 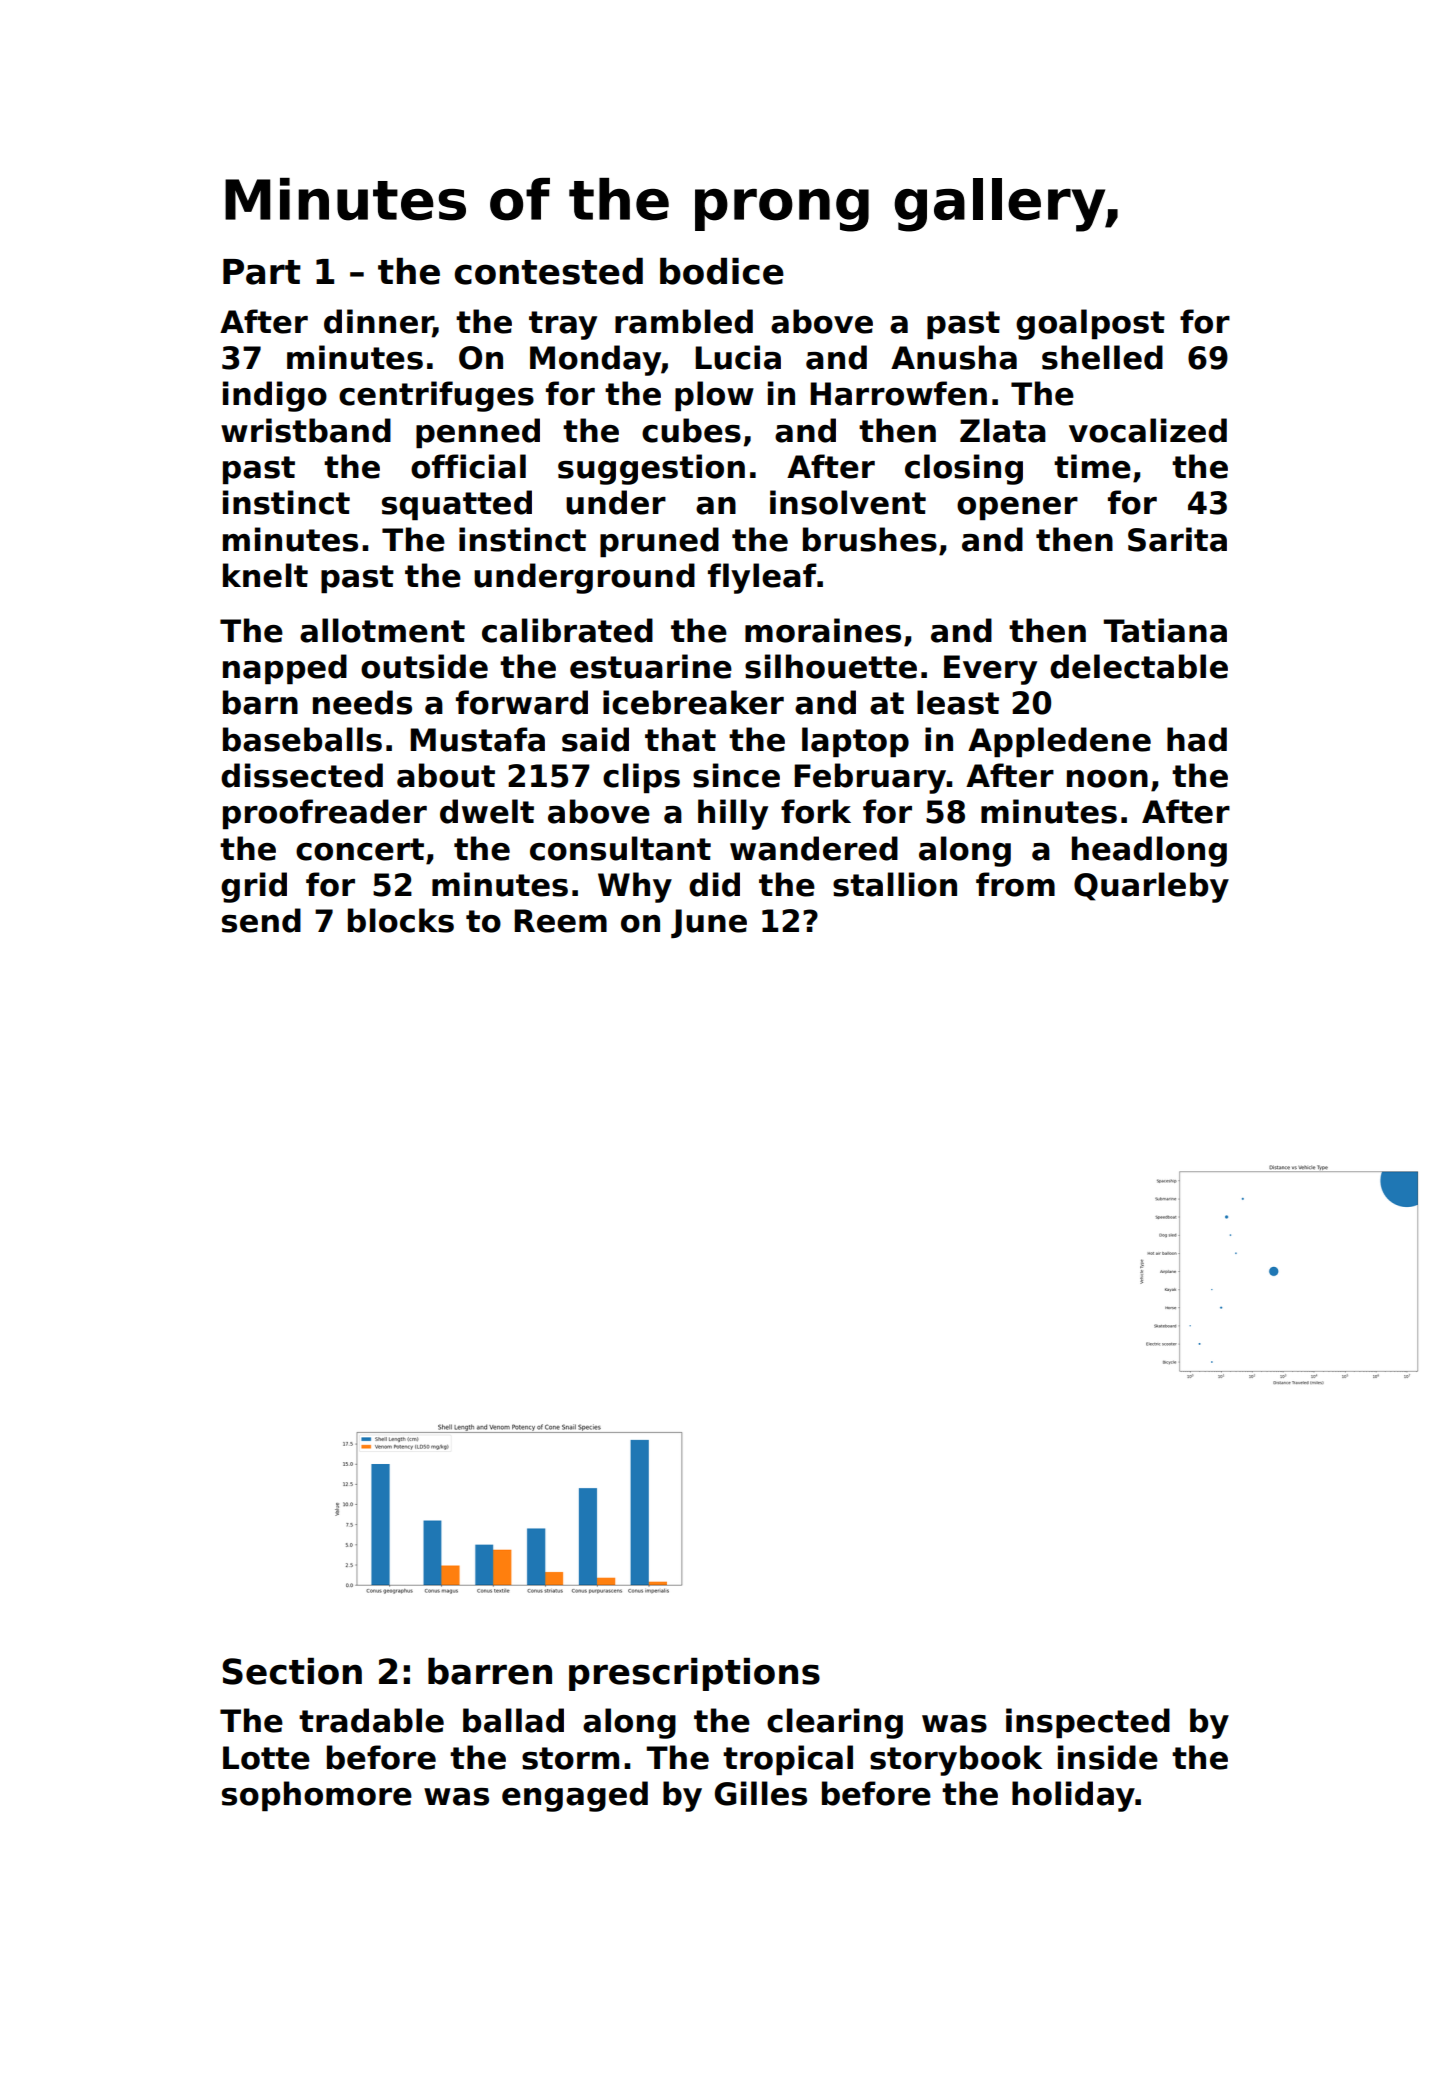 What do you see at coordinates (292, 1671) in the image?
I see `Section` at bounding box center [292, 1671].
